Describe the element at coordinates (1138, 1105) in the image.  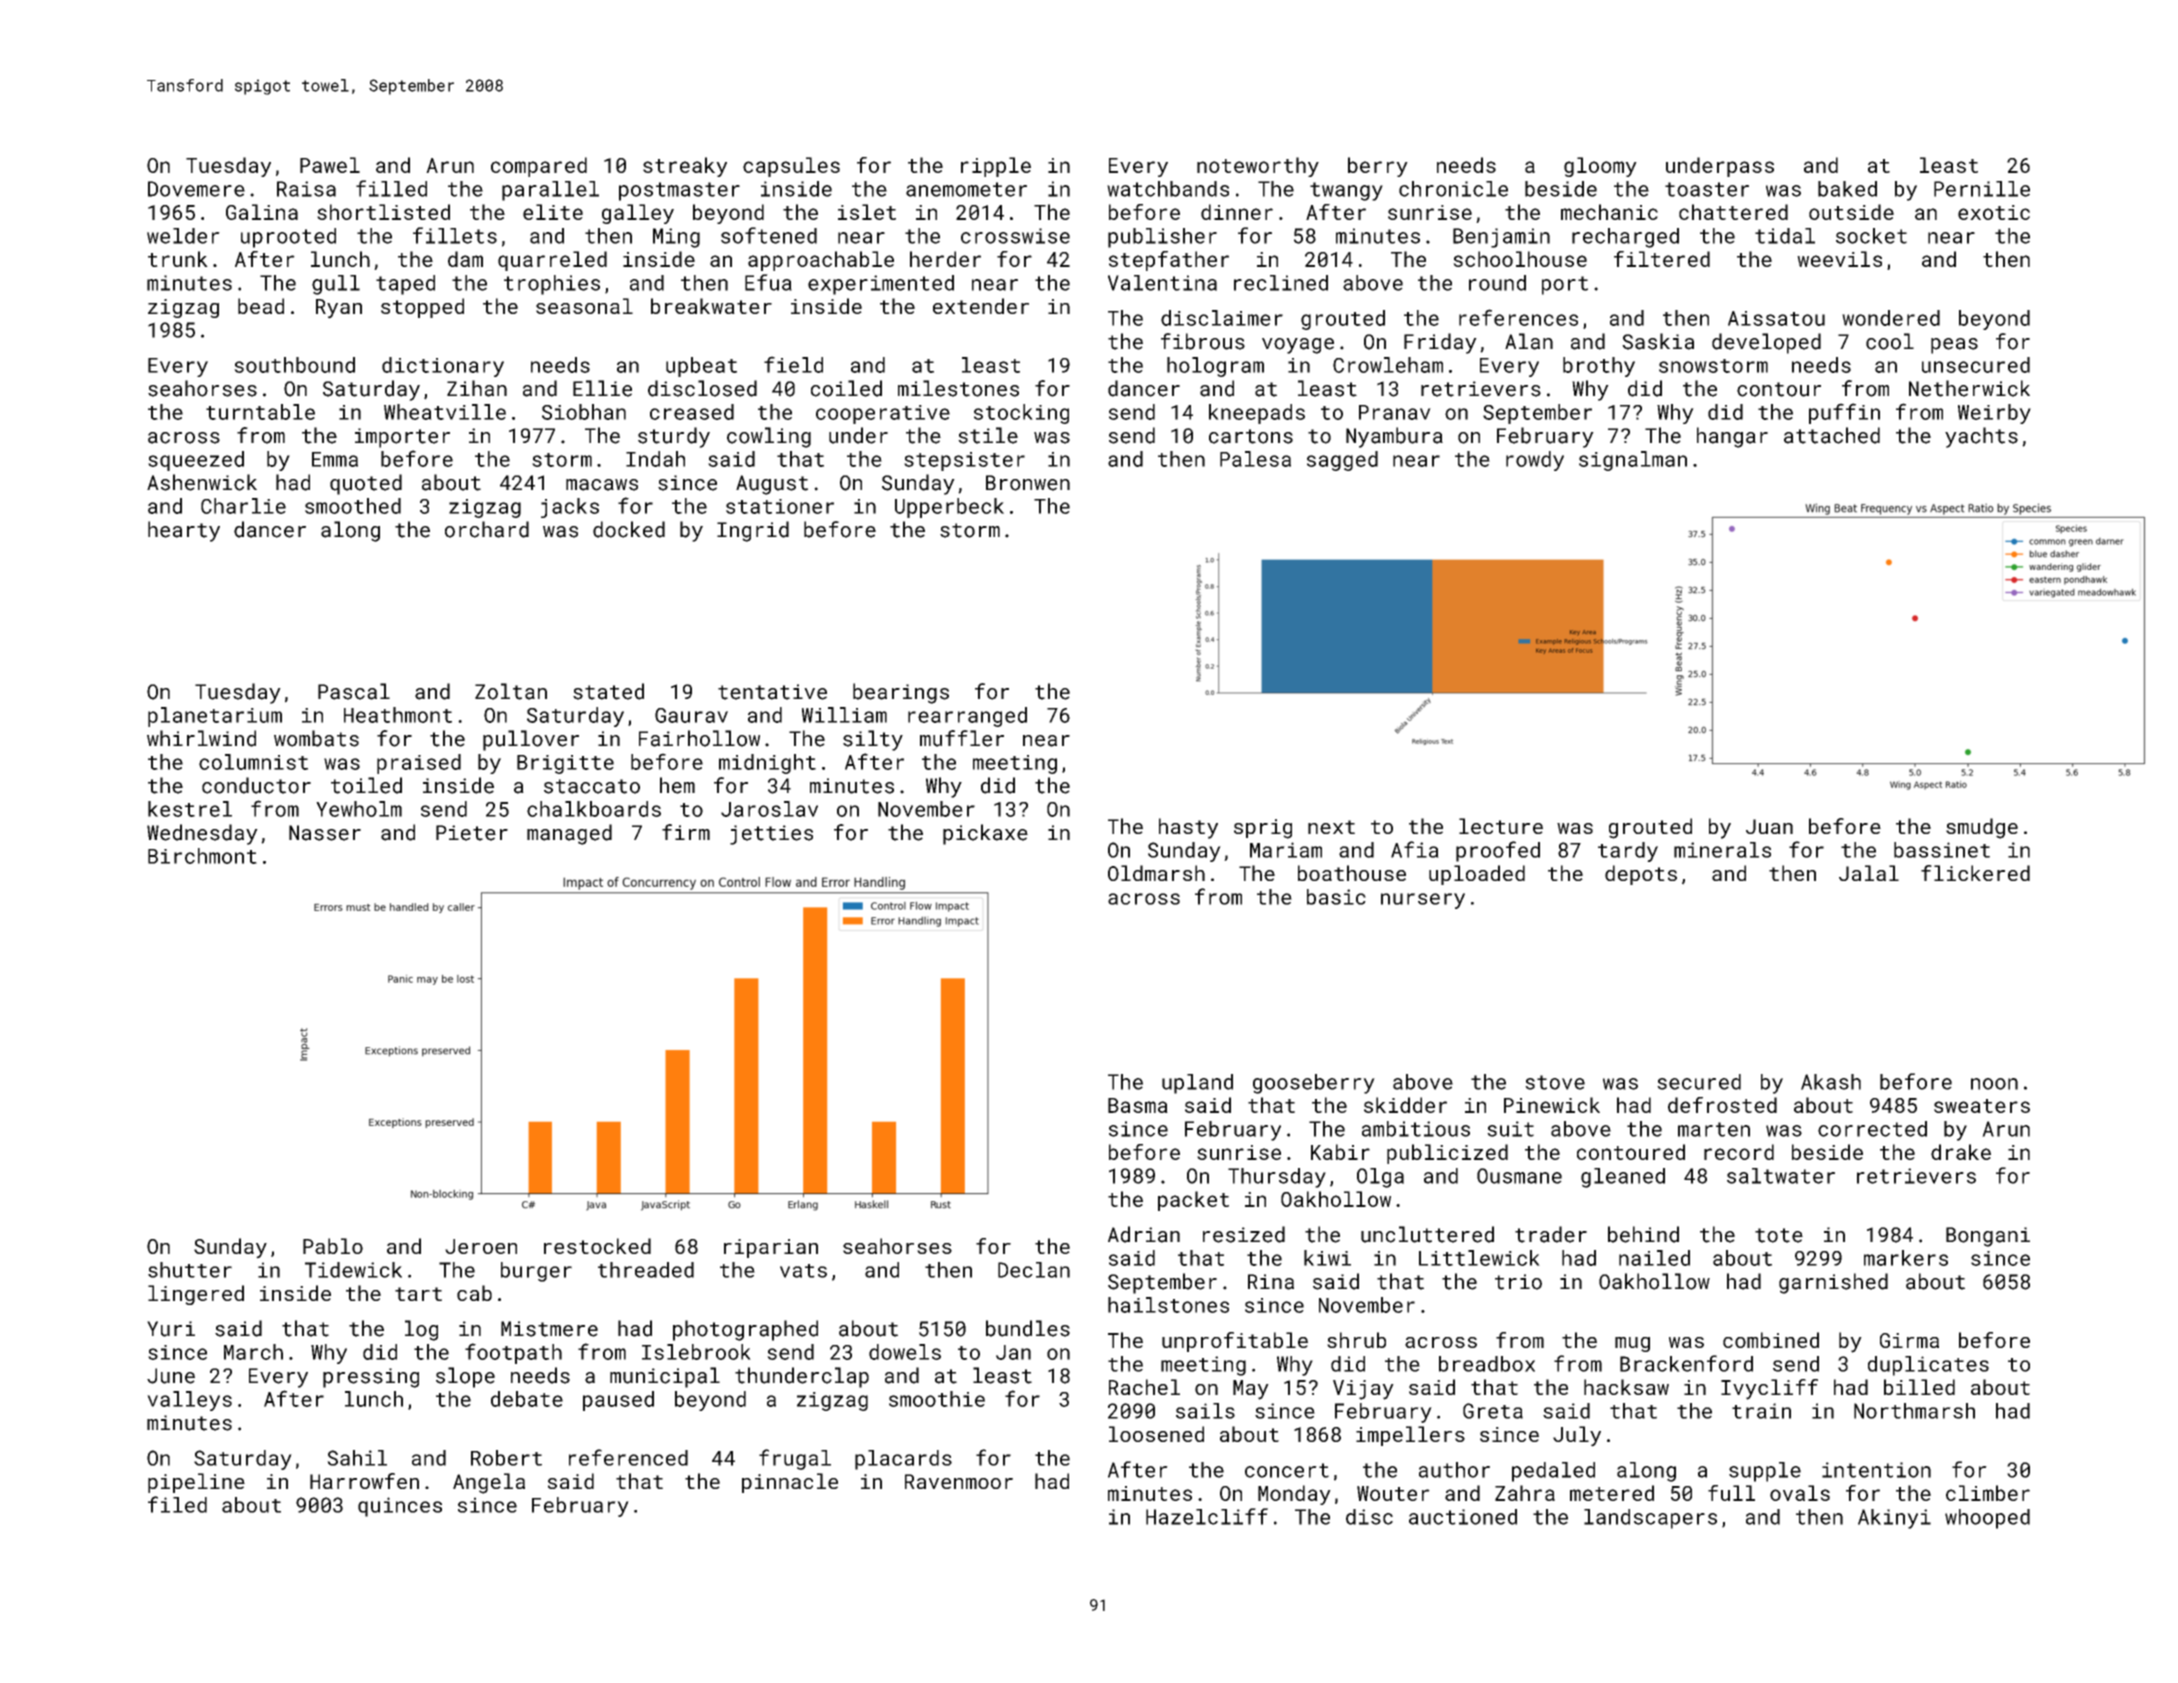
I see `Basma` at that location.
